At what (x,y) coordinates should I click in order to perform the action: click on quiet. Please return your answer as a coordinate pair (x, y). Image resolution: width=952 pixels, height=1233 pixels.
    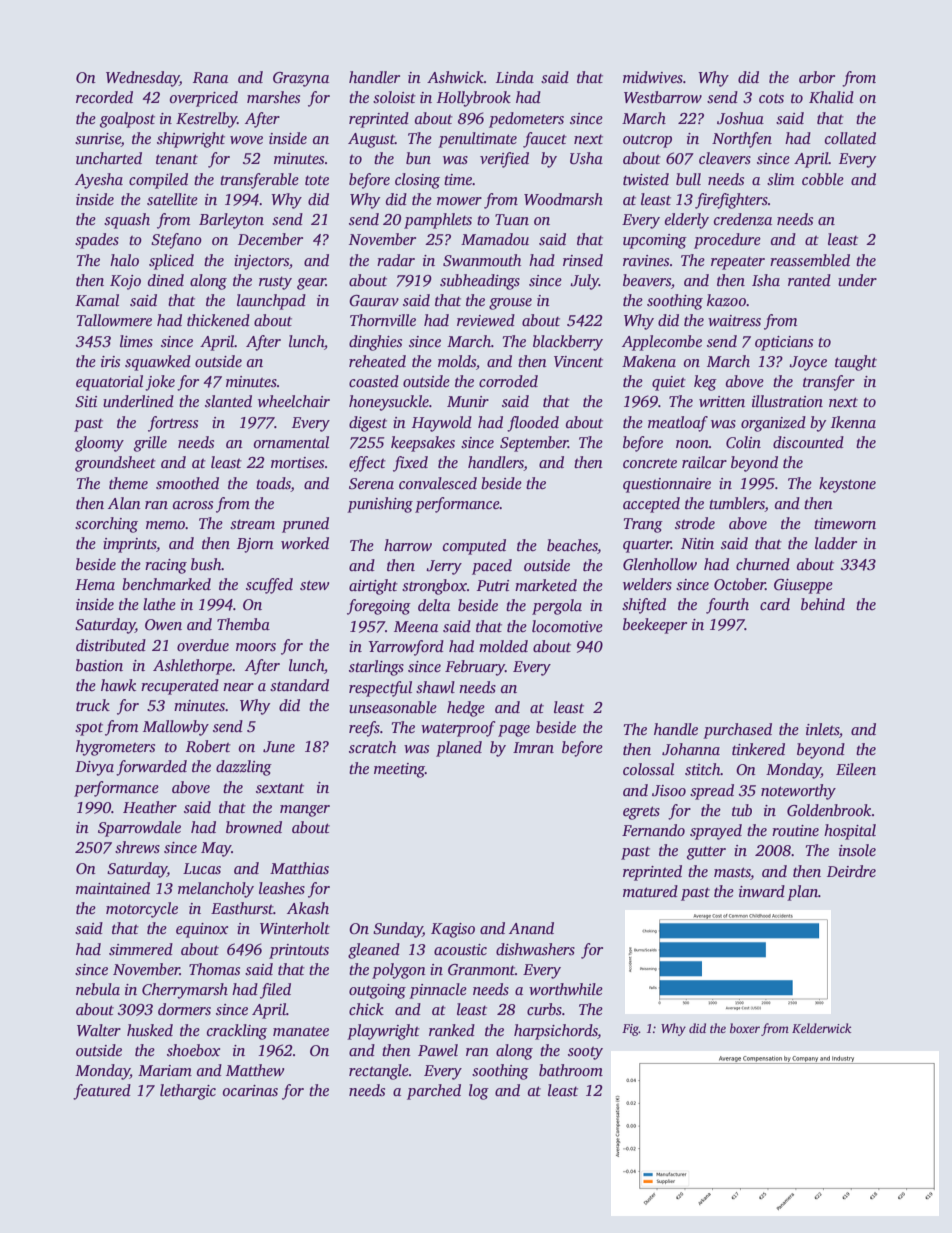
    Looking at the image, I should click on (669, 383).
